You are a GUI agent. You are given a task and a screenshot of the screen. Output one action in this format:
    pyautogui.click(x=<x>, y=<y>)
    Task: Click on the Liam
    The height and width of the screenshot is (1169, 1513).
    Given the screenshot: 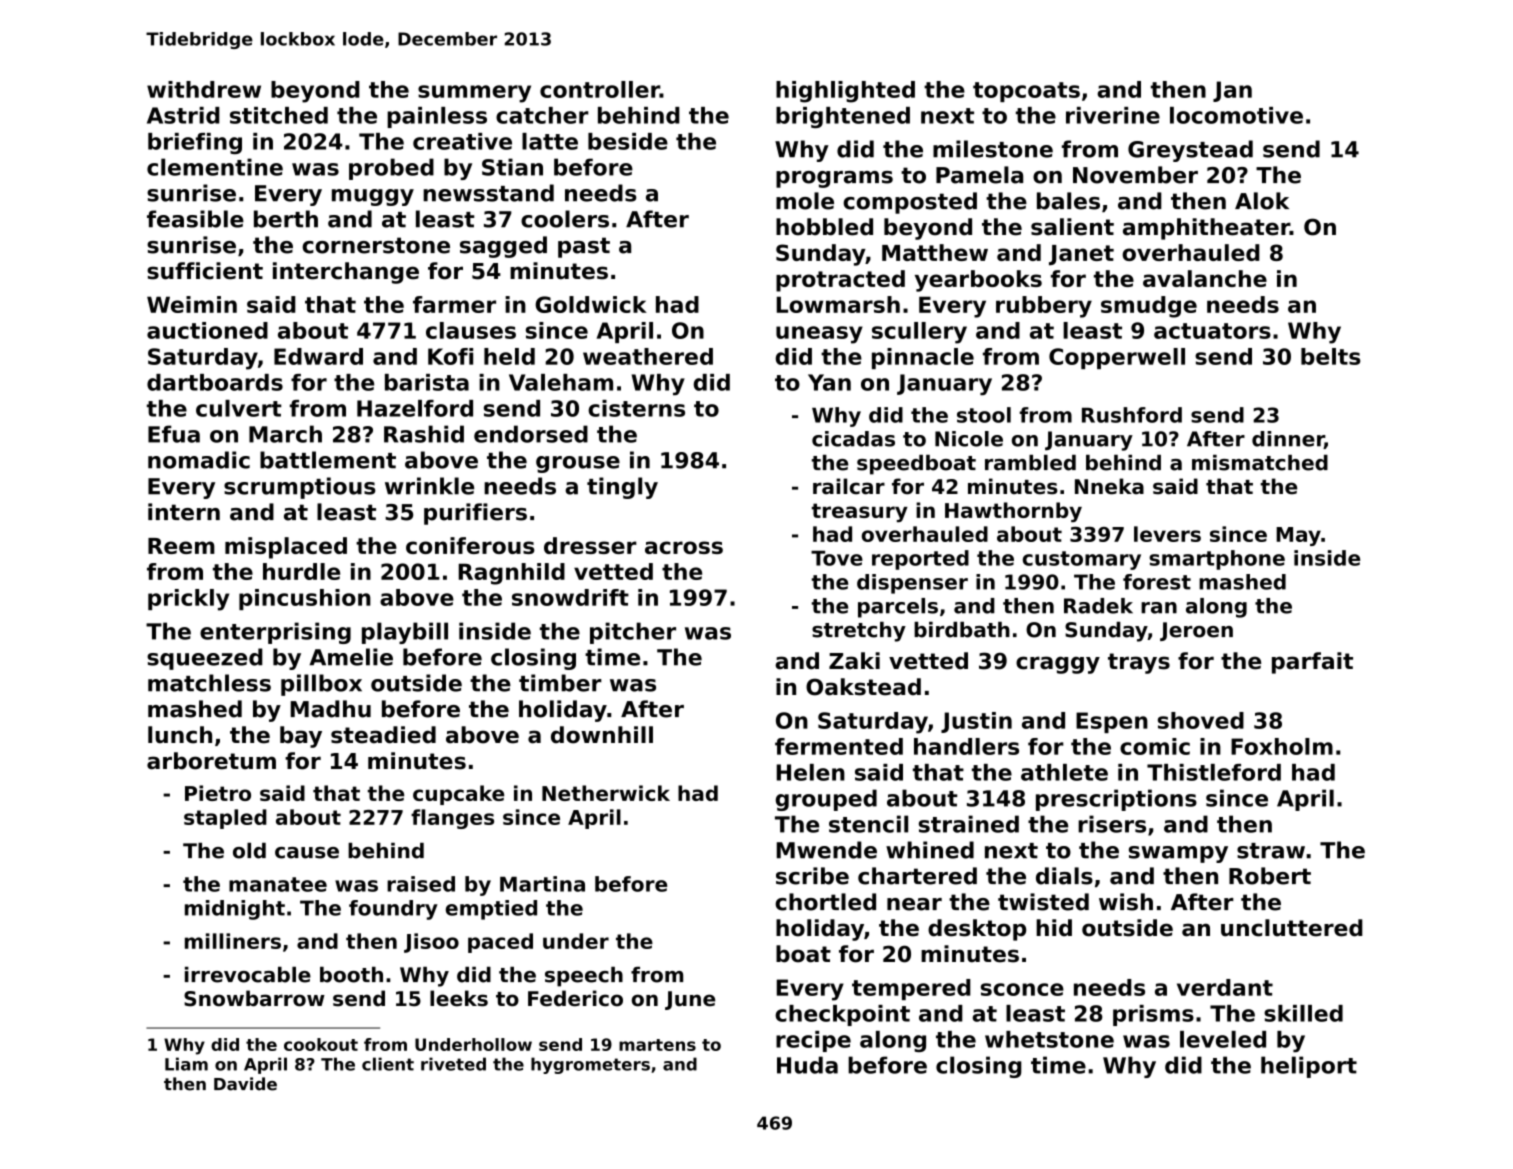 What is the action you would take?
    pyautogui.click(x=186, y=1064)
